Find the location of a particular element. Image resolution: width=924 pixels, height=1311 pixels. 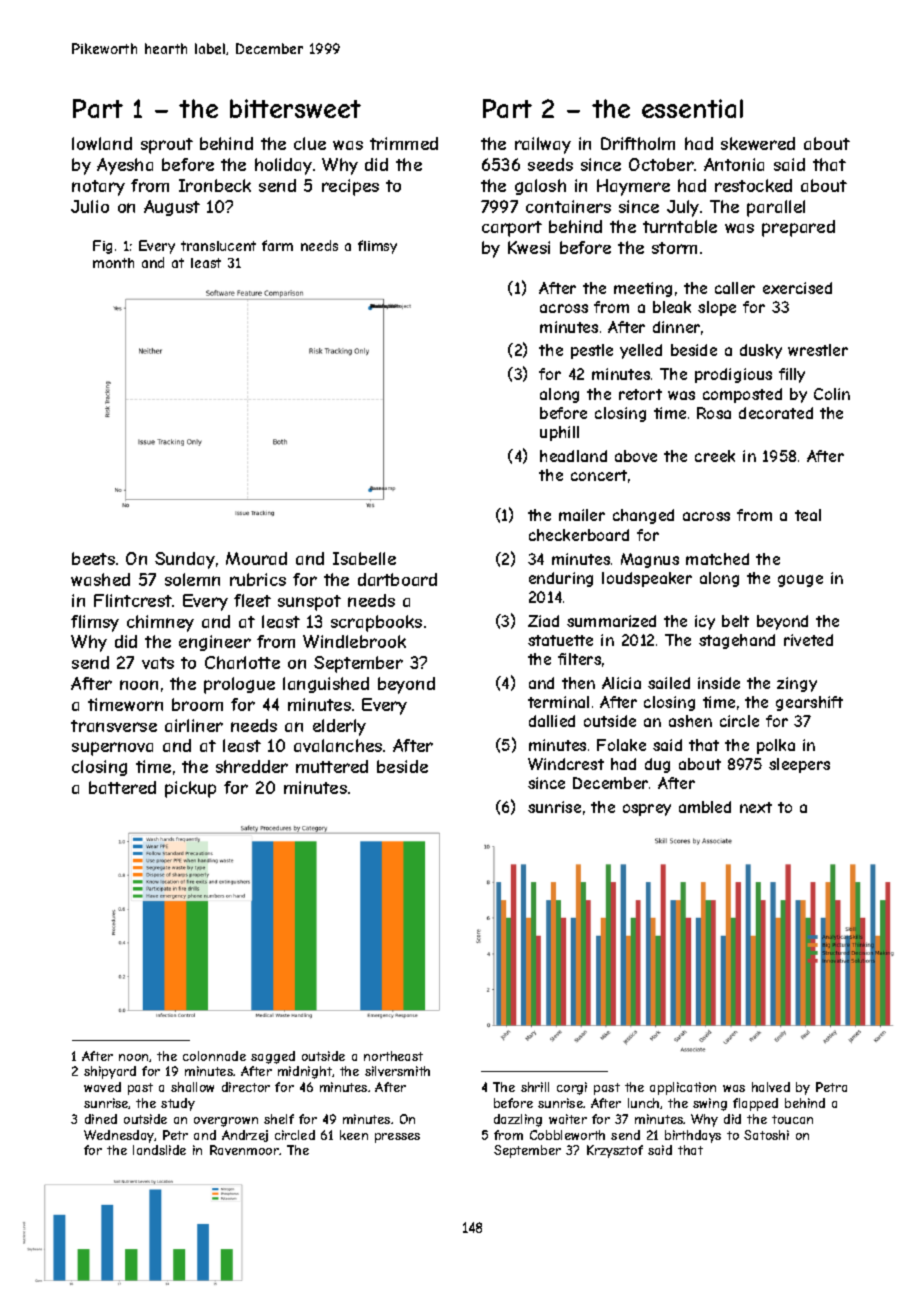

railway is located at coordinates (543, 145).
